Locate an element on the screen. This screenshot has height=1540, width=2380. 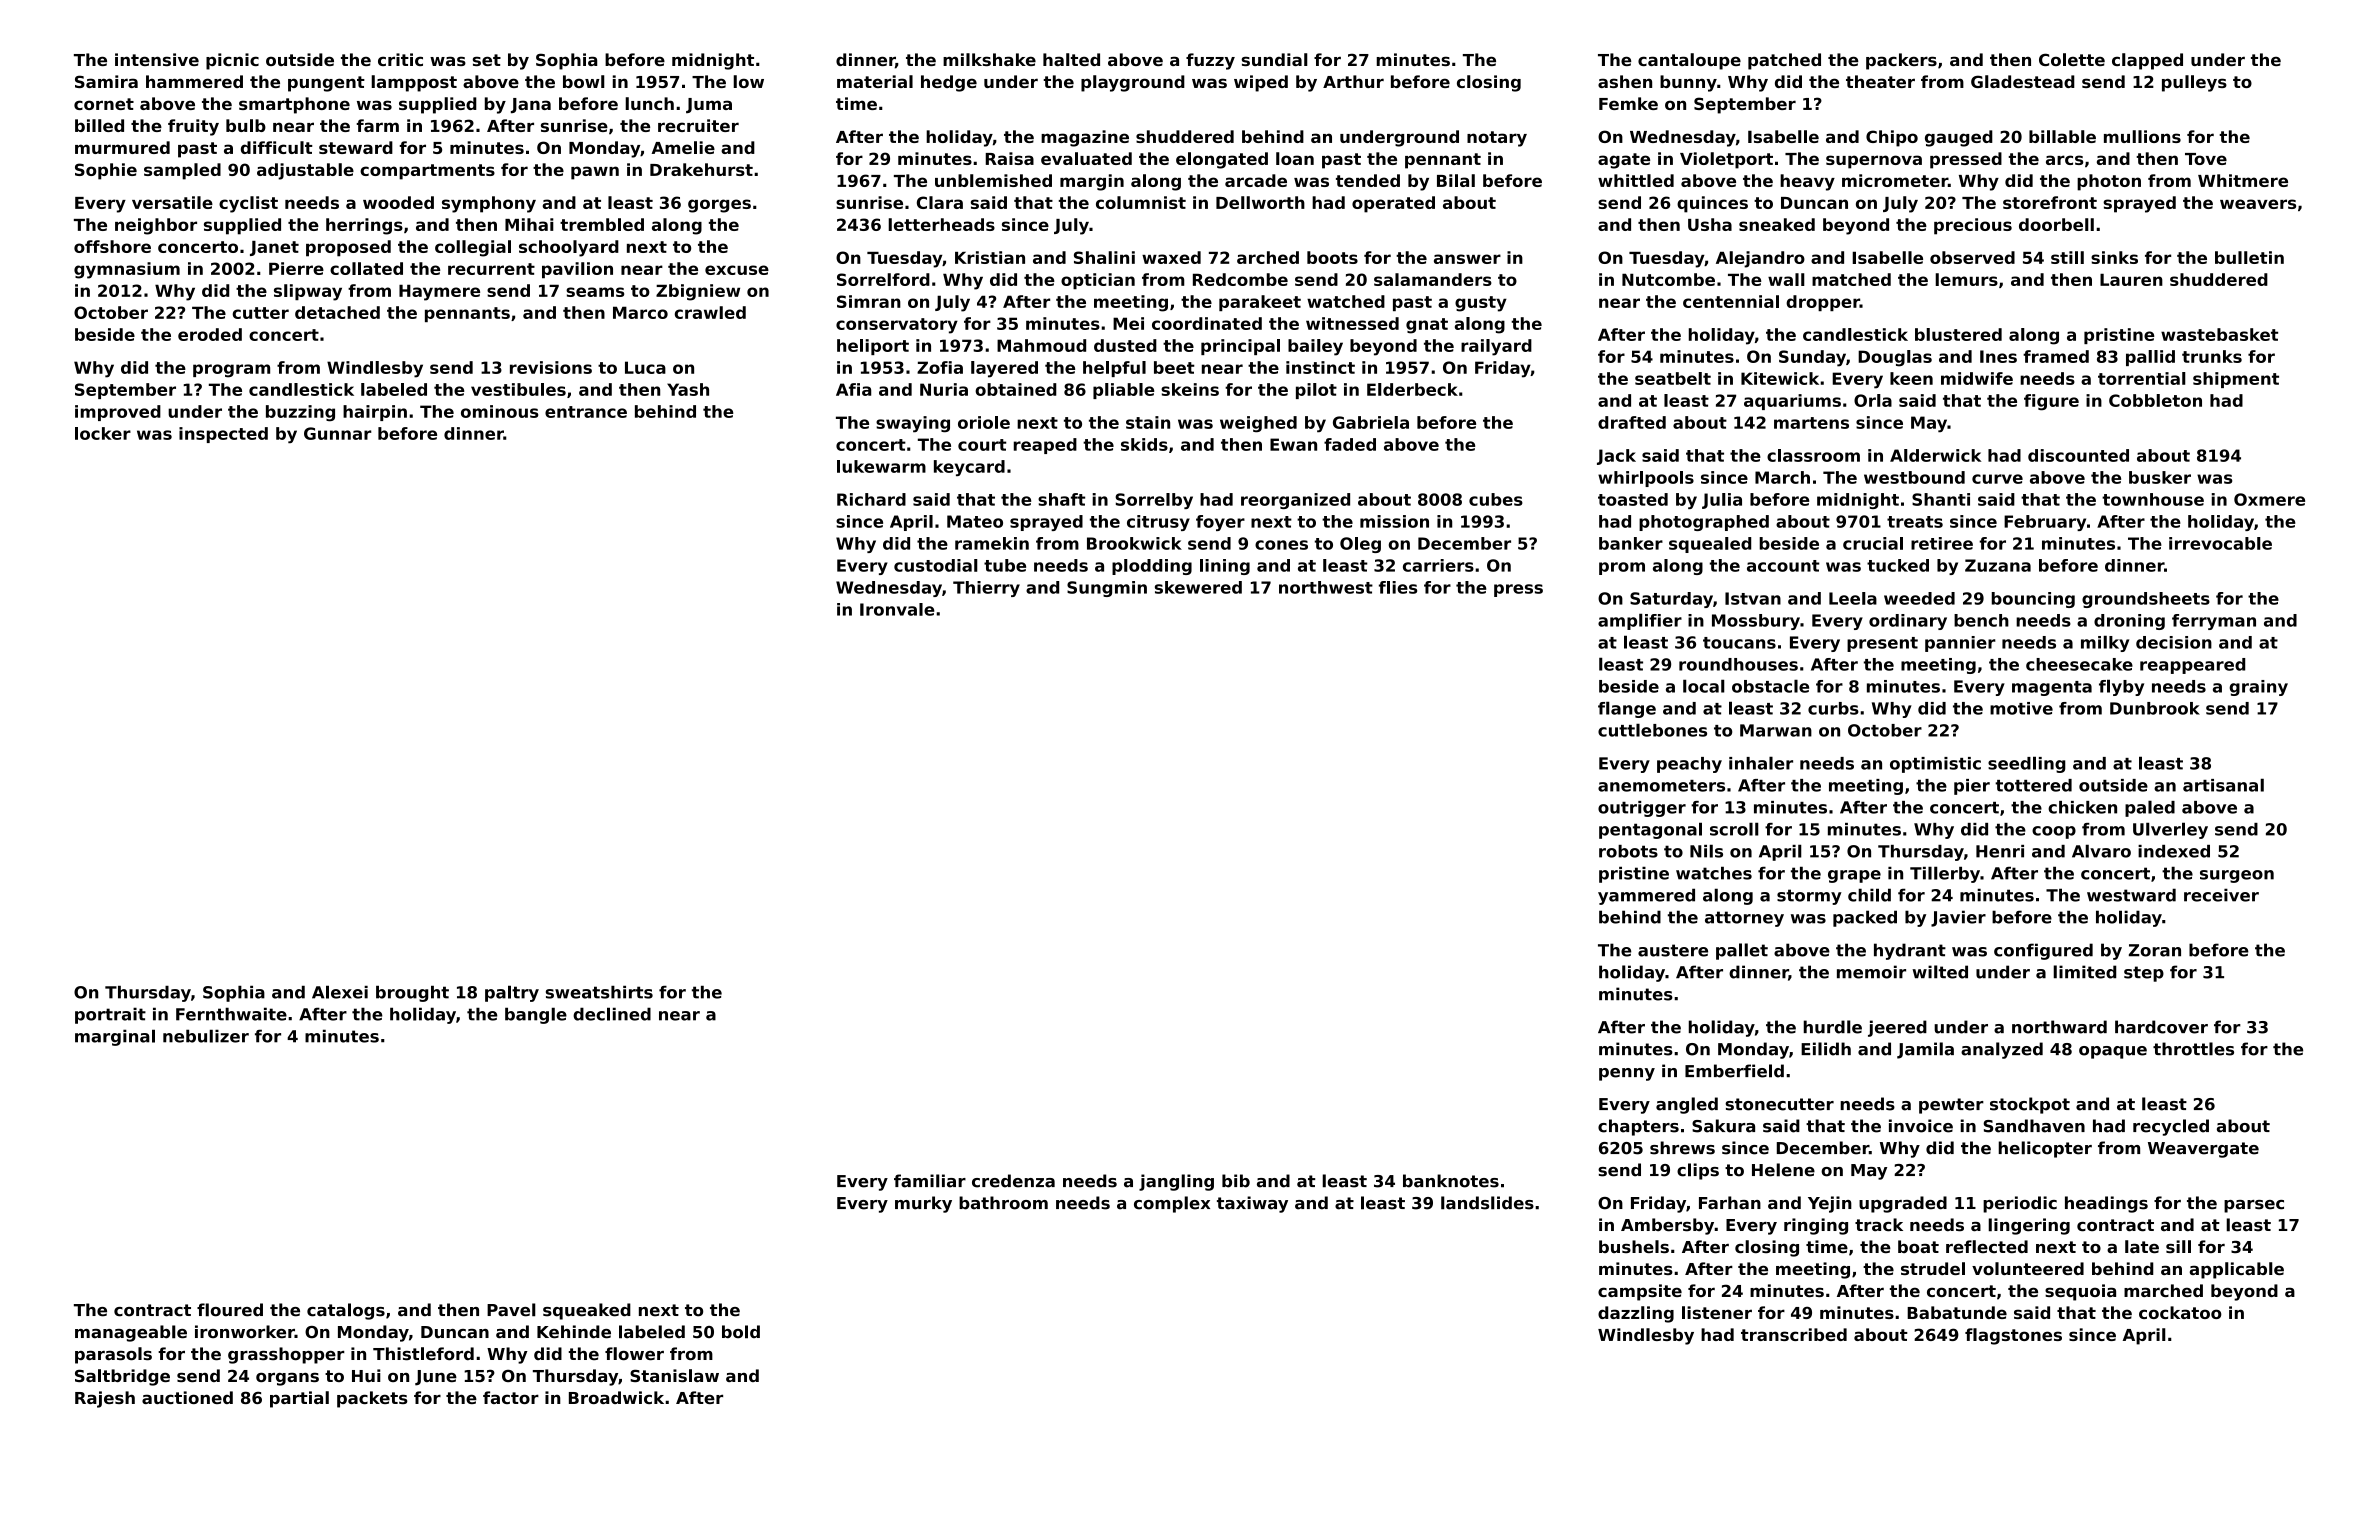
Pavel is located at coordinates (511, 1310).
